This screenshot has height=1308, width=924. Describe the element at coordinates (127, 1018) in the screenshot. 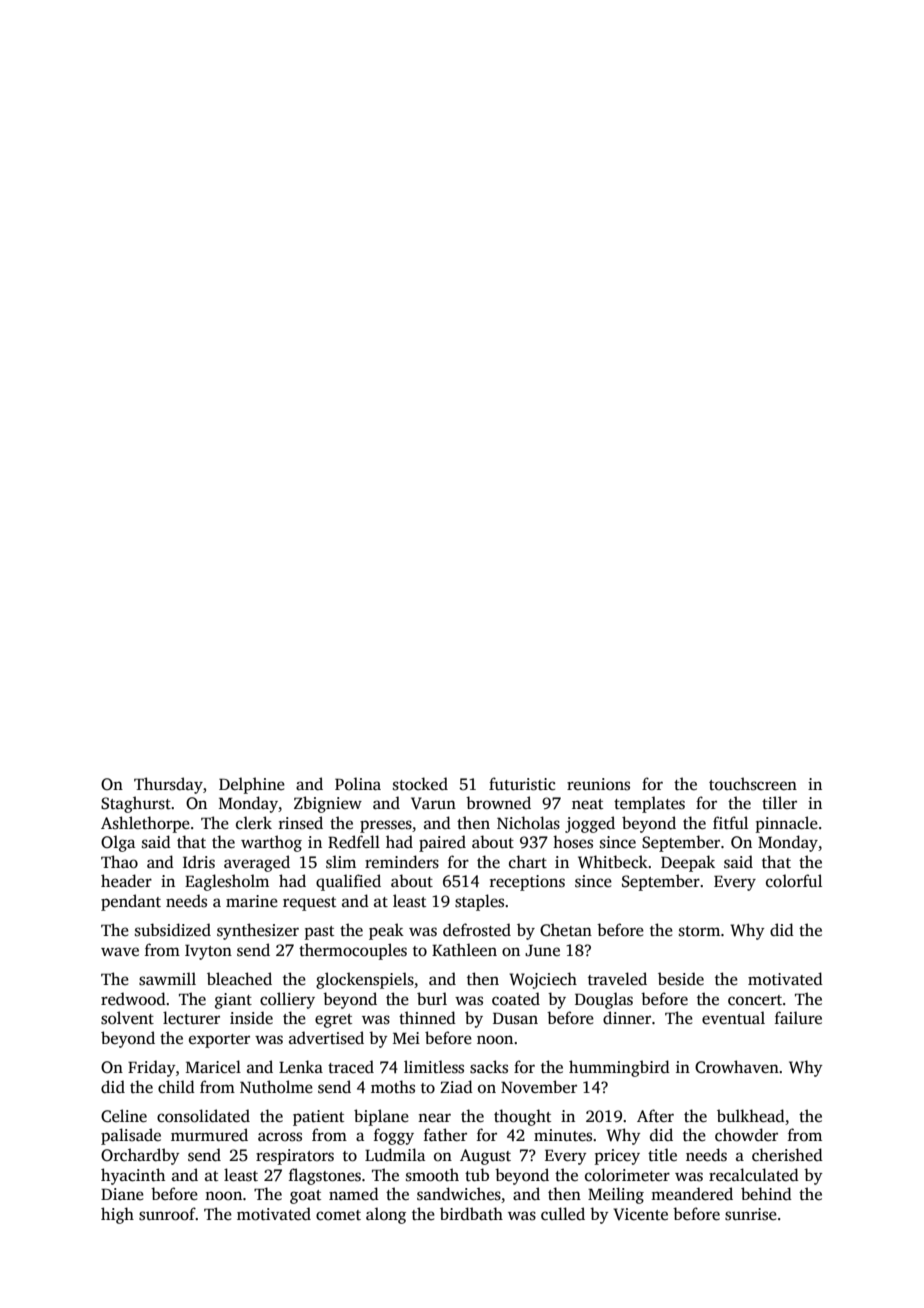

I see `solvent` at that location.
